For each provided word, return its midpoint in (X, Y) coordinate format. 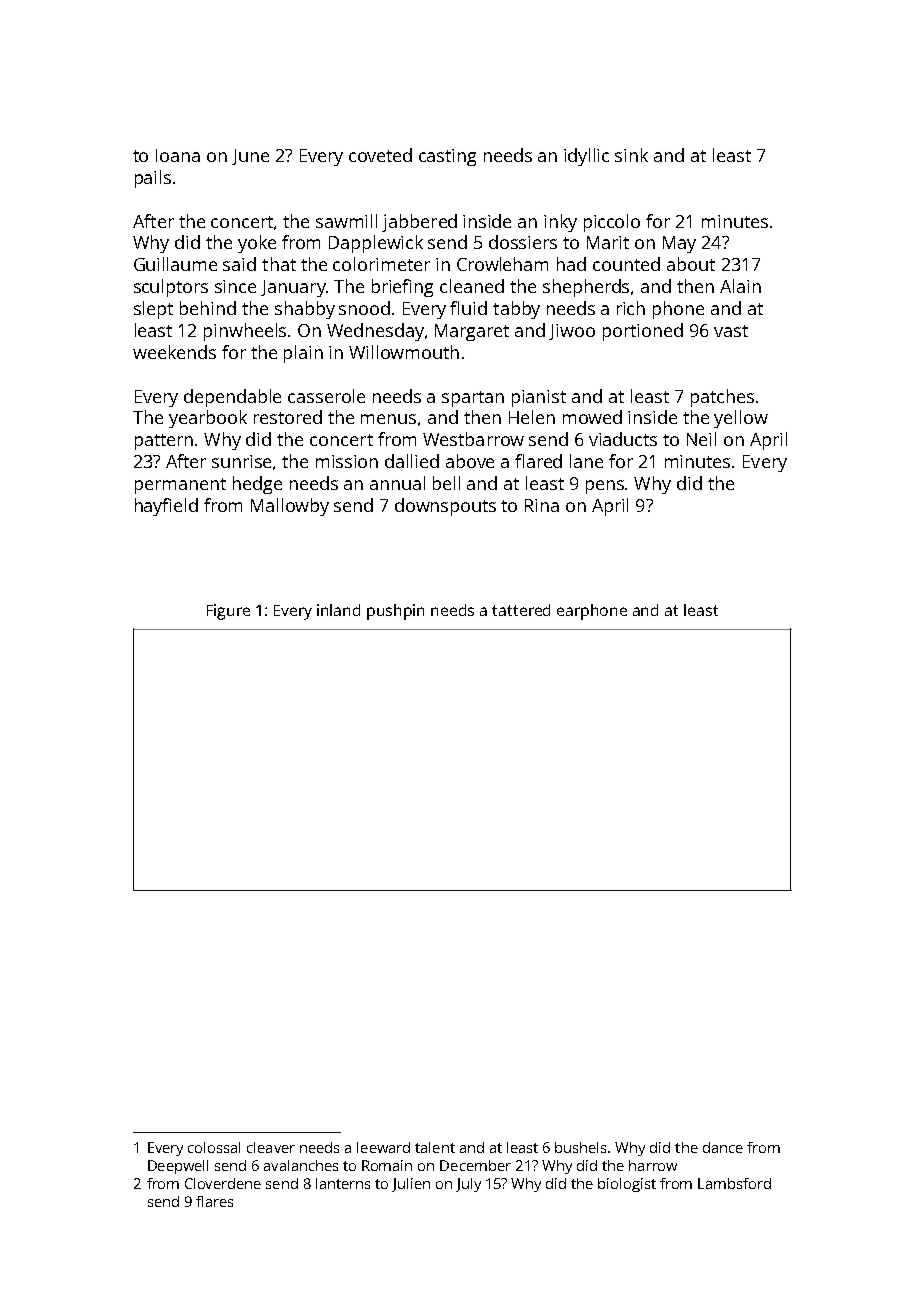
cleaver (271, 1147)
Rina (542, 505)
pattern (164, 442)
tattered (521, 610)
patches (722, 398)
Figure (228, 612)
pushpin (395, 612)
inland (338, 610)
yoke (257, 244)
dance (723, 1147)
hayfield (166, 507)
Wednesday (375, 332)
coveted (380, 155)
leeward (383, 1147)
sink (631, 155)
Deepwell (178, 1167)
